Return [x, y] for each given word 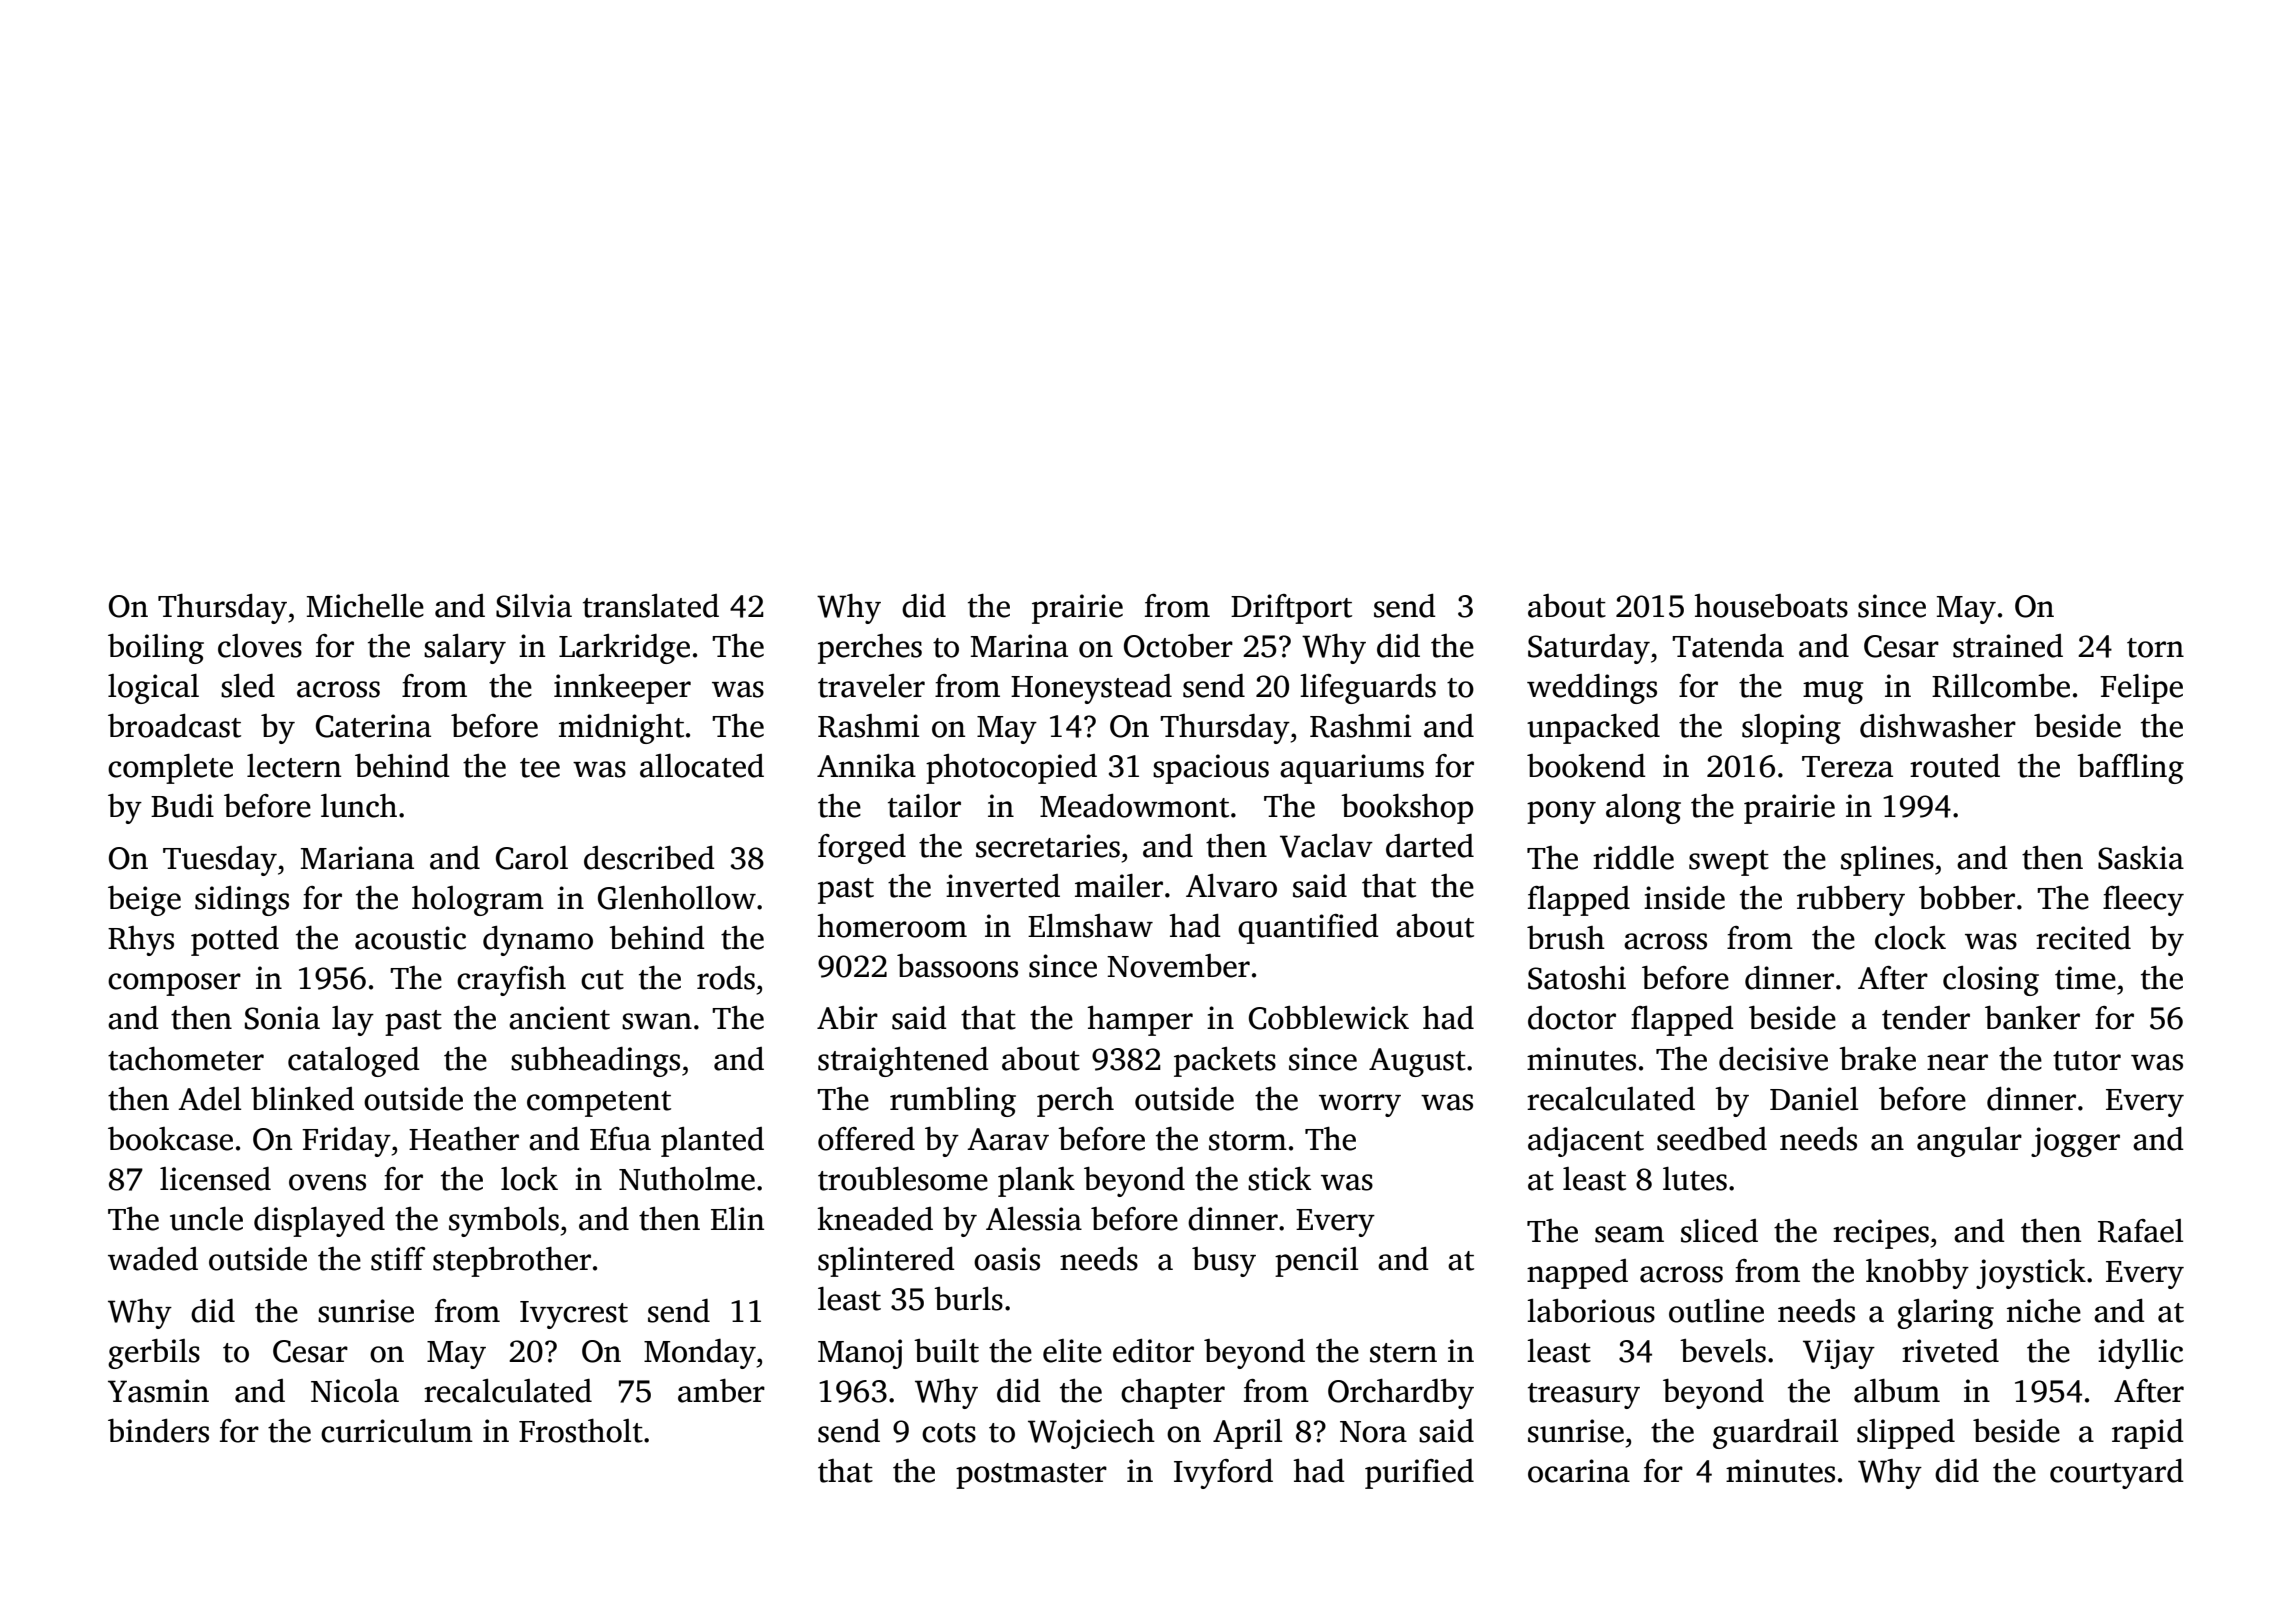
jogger [2075, 1142]
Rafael [2140, 1231]
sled [248, 686]
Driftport [1291, 609]
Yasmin [158, 1391]
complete [170, 769]
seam [1629, 1234]
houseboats [1771, 606]
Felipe [2141, 689]
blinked [302, 1099]
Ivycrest [574, 1315]
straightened [903, 1062]
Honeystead [1091, 689]
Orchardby [1401, 1394]
